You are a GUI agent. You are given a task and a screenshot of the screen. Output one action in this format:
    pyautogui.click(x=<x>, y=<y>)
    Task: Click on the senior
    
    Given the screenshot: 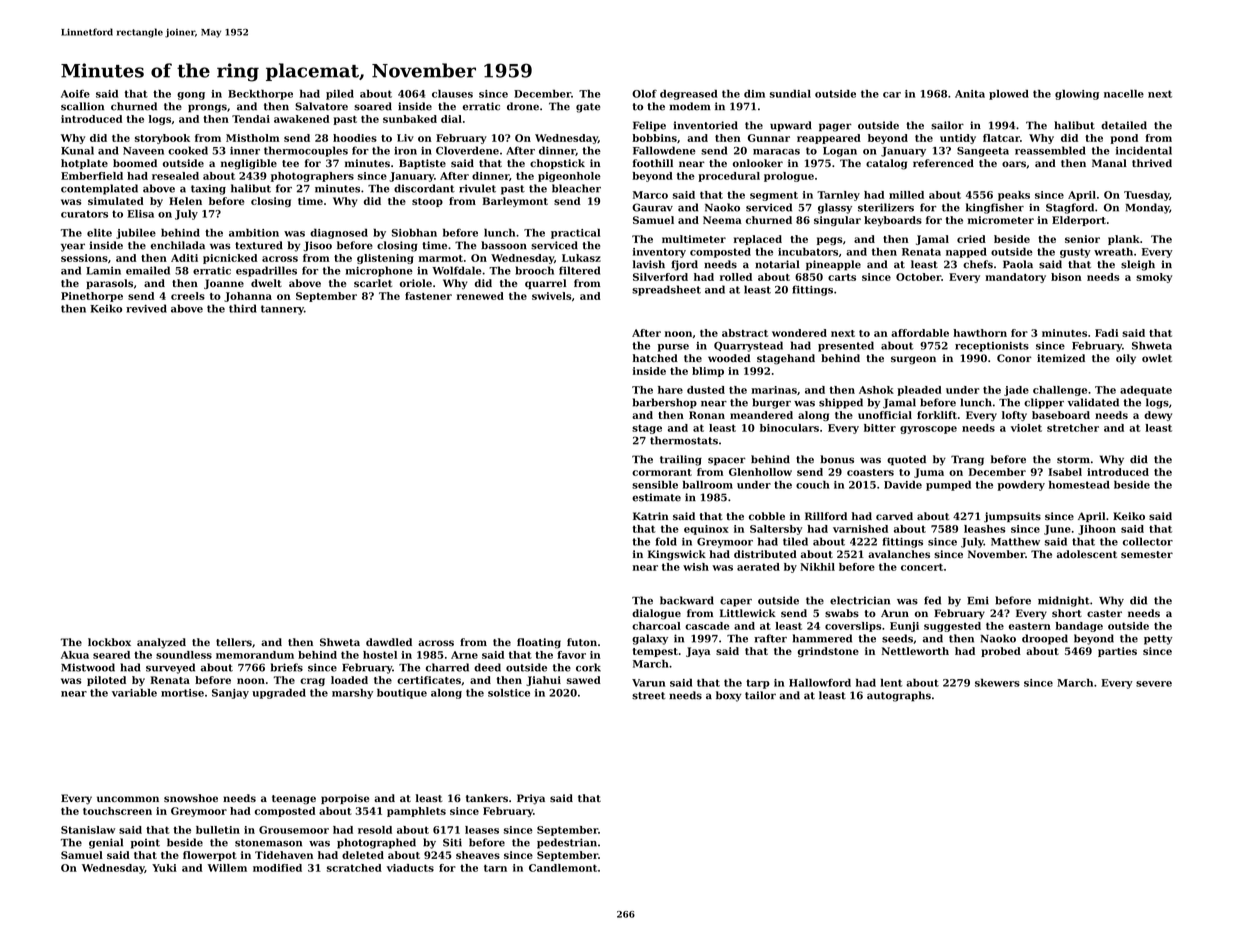 What is the action you would take?
    pyautogui.click(x=1082, y=239)
